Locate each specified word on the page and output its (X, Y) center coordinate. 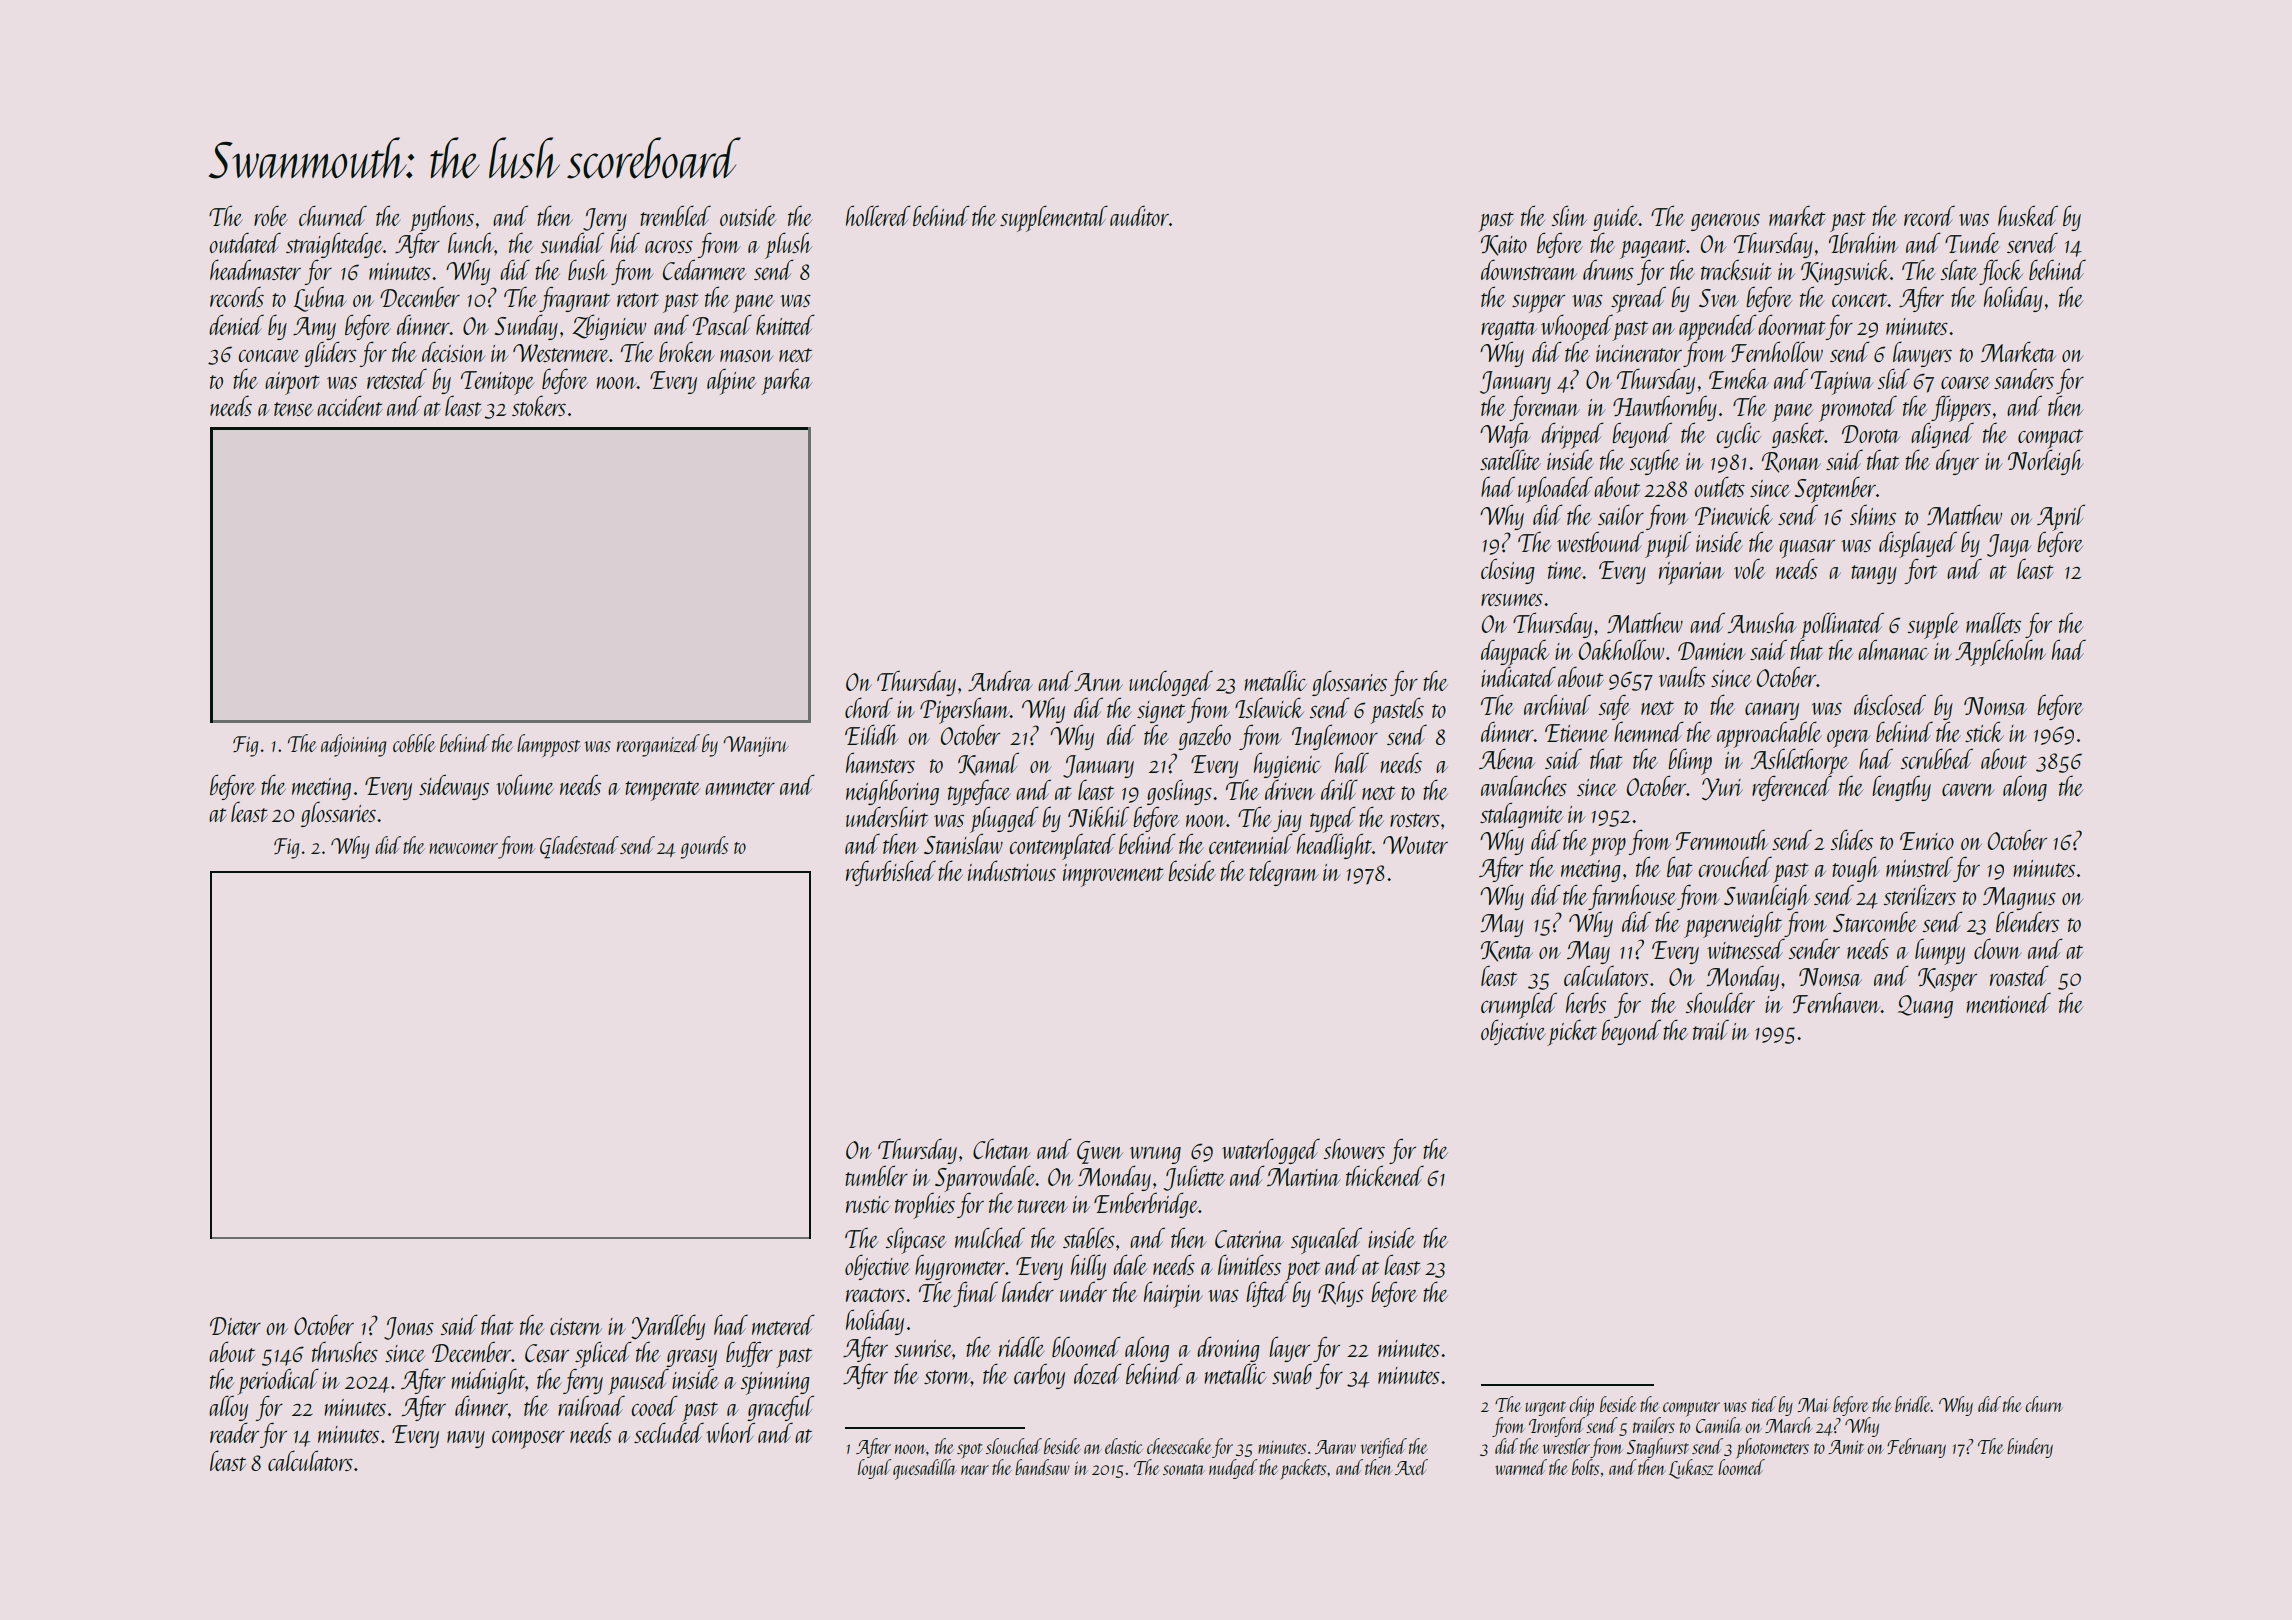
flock (2001, 272)
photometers (1772, 1448)
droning (1228, 1349)
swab (1292, 1373)
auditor (1139, 216)
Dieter (235, 1326)
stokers (539, 406)
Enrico (1927, 841)
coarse (1965, 383)
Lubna (320, 299)
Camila (1719, 1425)
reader (234, 1432)
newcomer (463, 848)
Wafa (1505, 435)
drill (1339, 789)
